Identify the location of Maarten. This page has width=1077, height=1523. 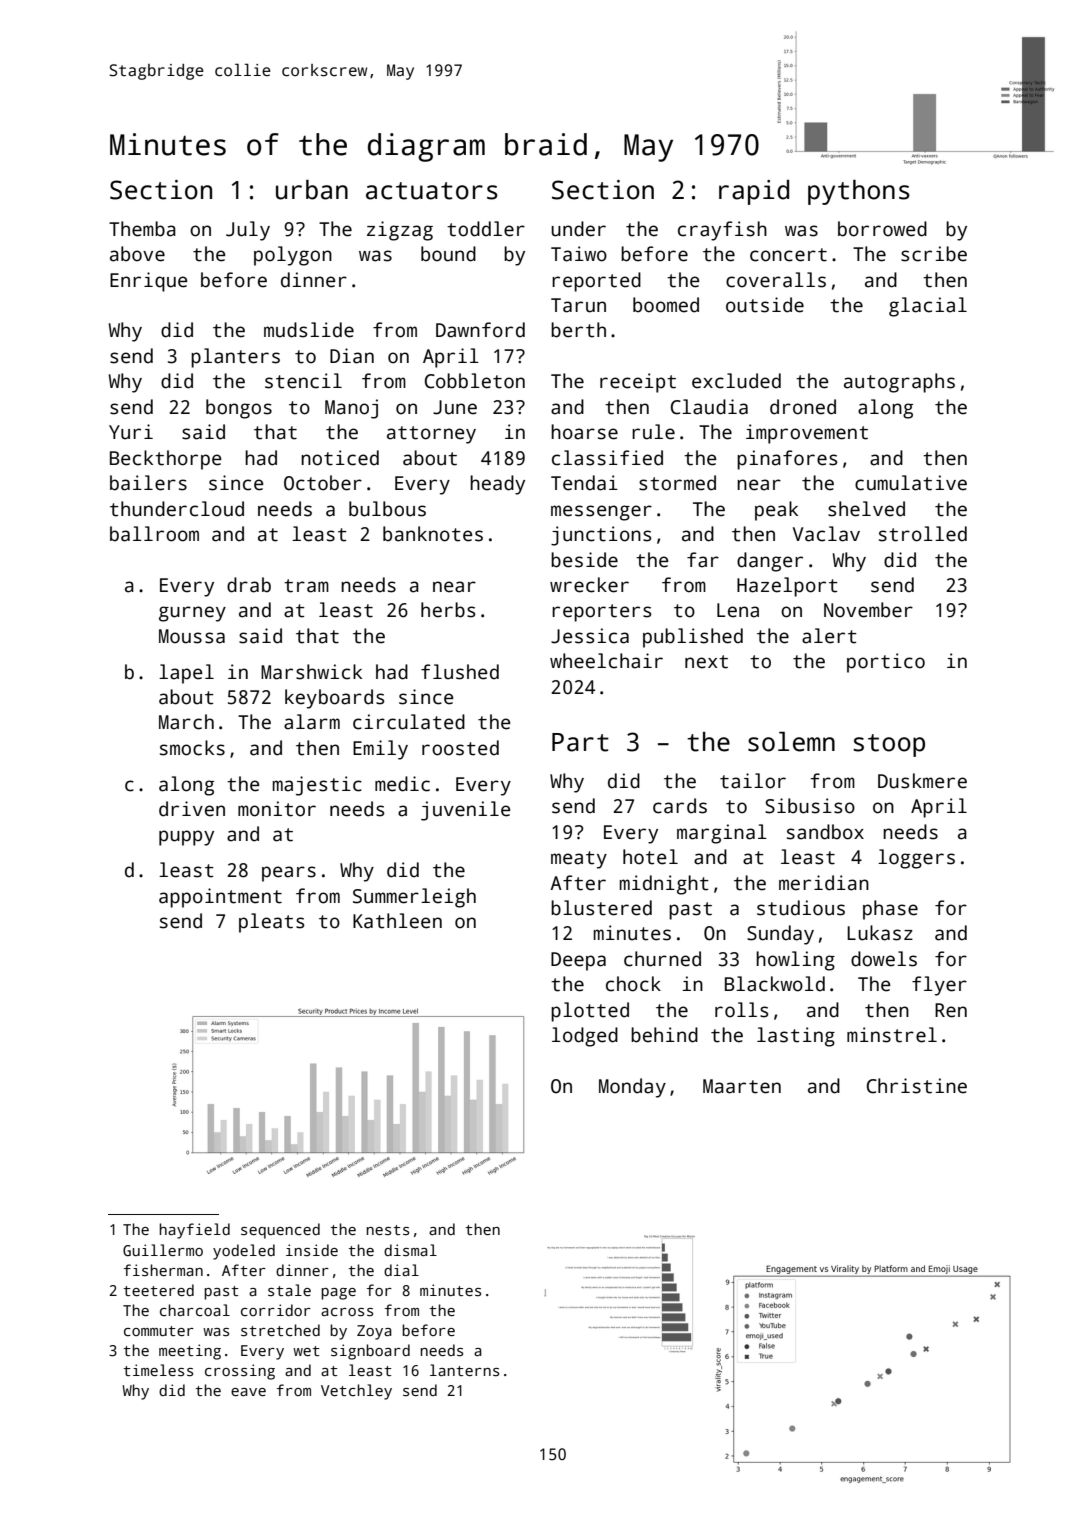
(742, 1086).
